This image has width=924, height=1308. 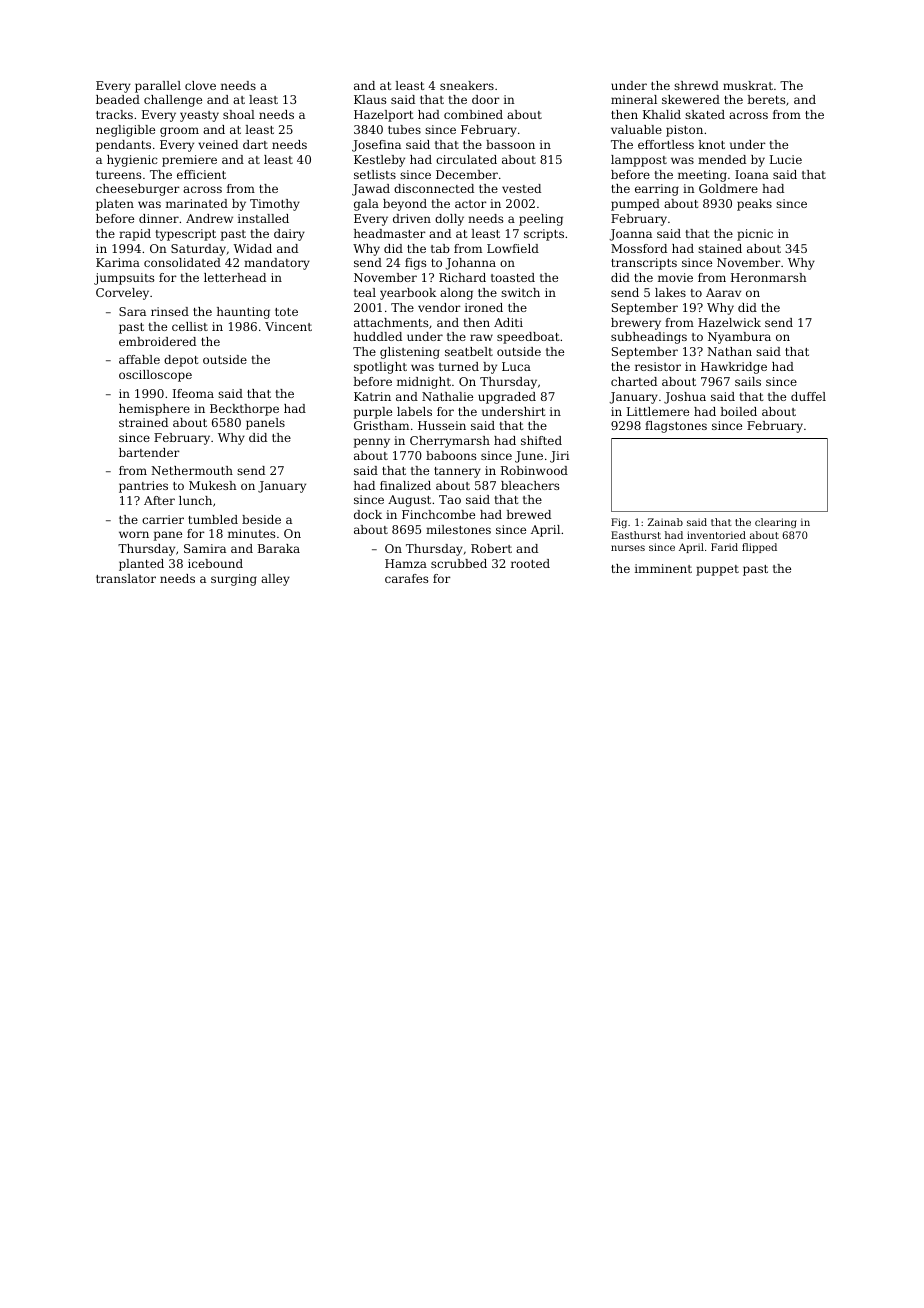 I want to click on along, so click(x=456, y=294).
